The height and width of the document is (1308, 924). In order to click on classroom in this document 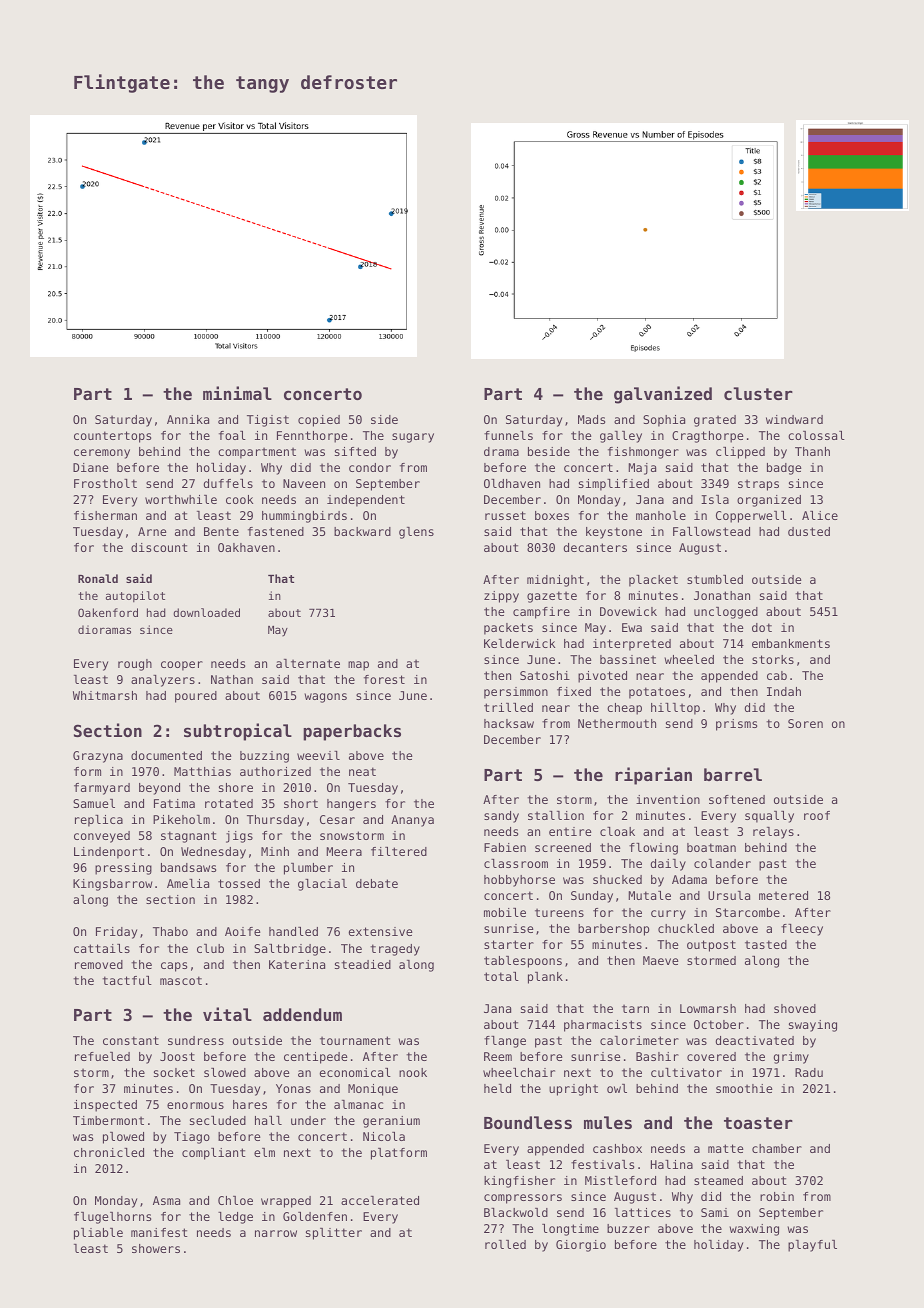, I will do `click(516, 863)`.
